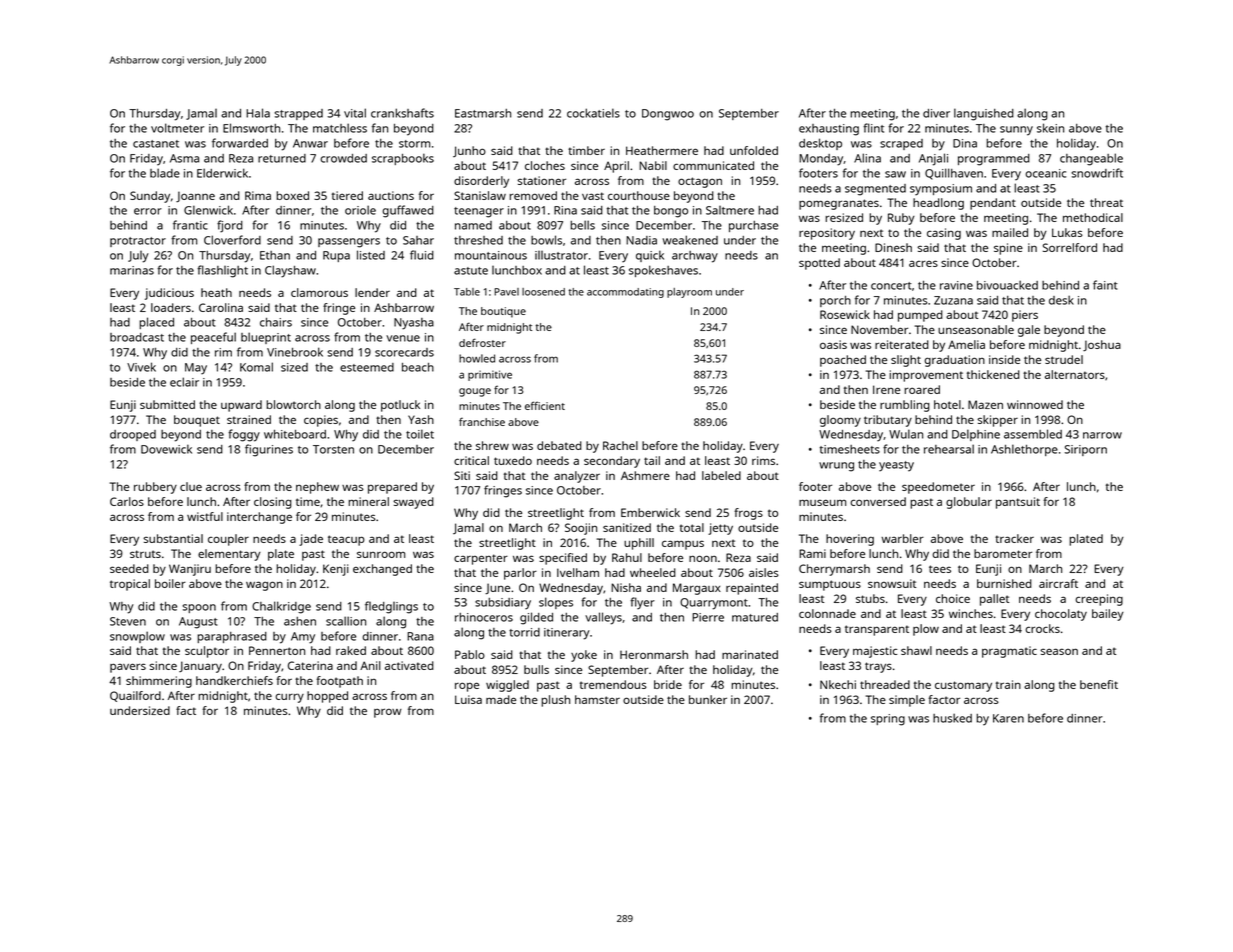 The width and height of the screenshot is (1233, 952). Describe the element at coordinates (128, 668) in the screenshot. I see `pavers` at that location.
